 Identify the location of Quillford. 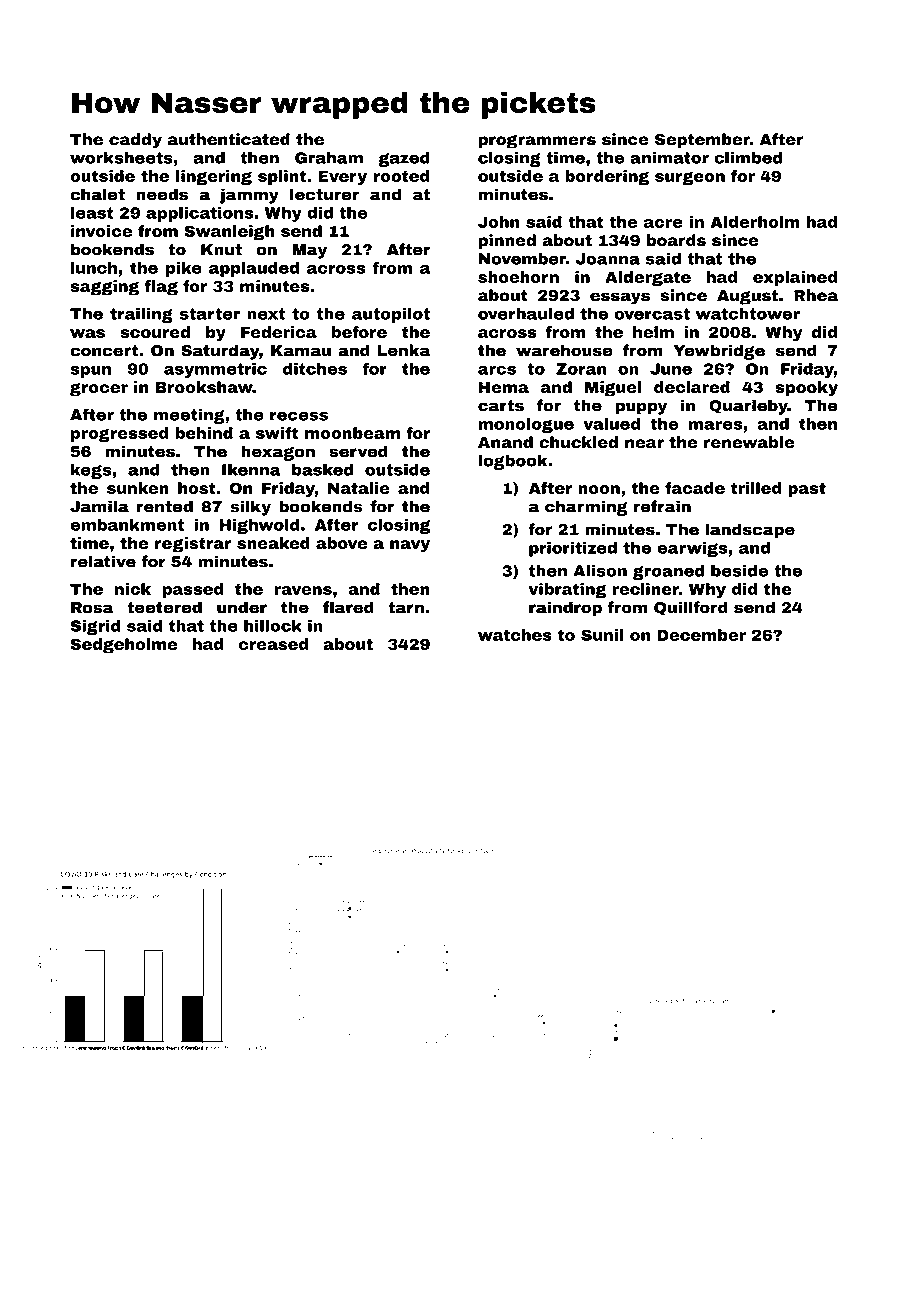
(691, 608).
